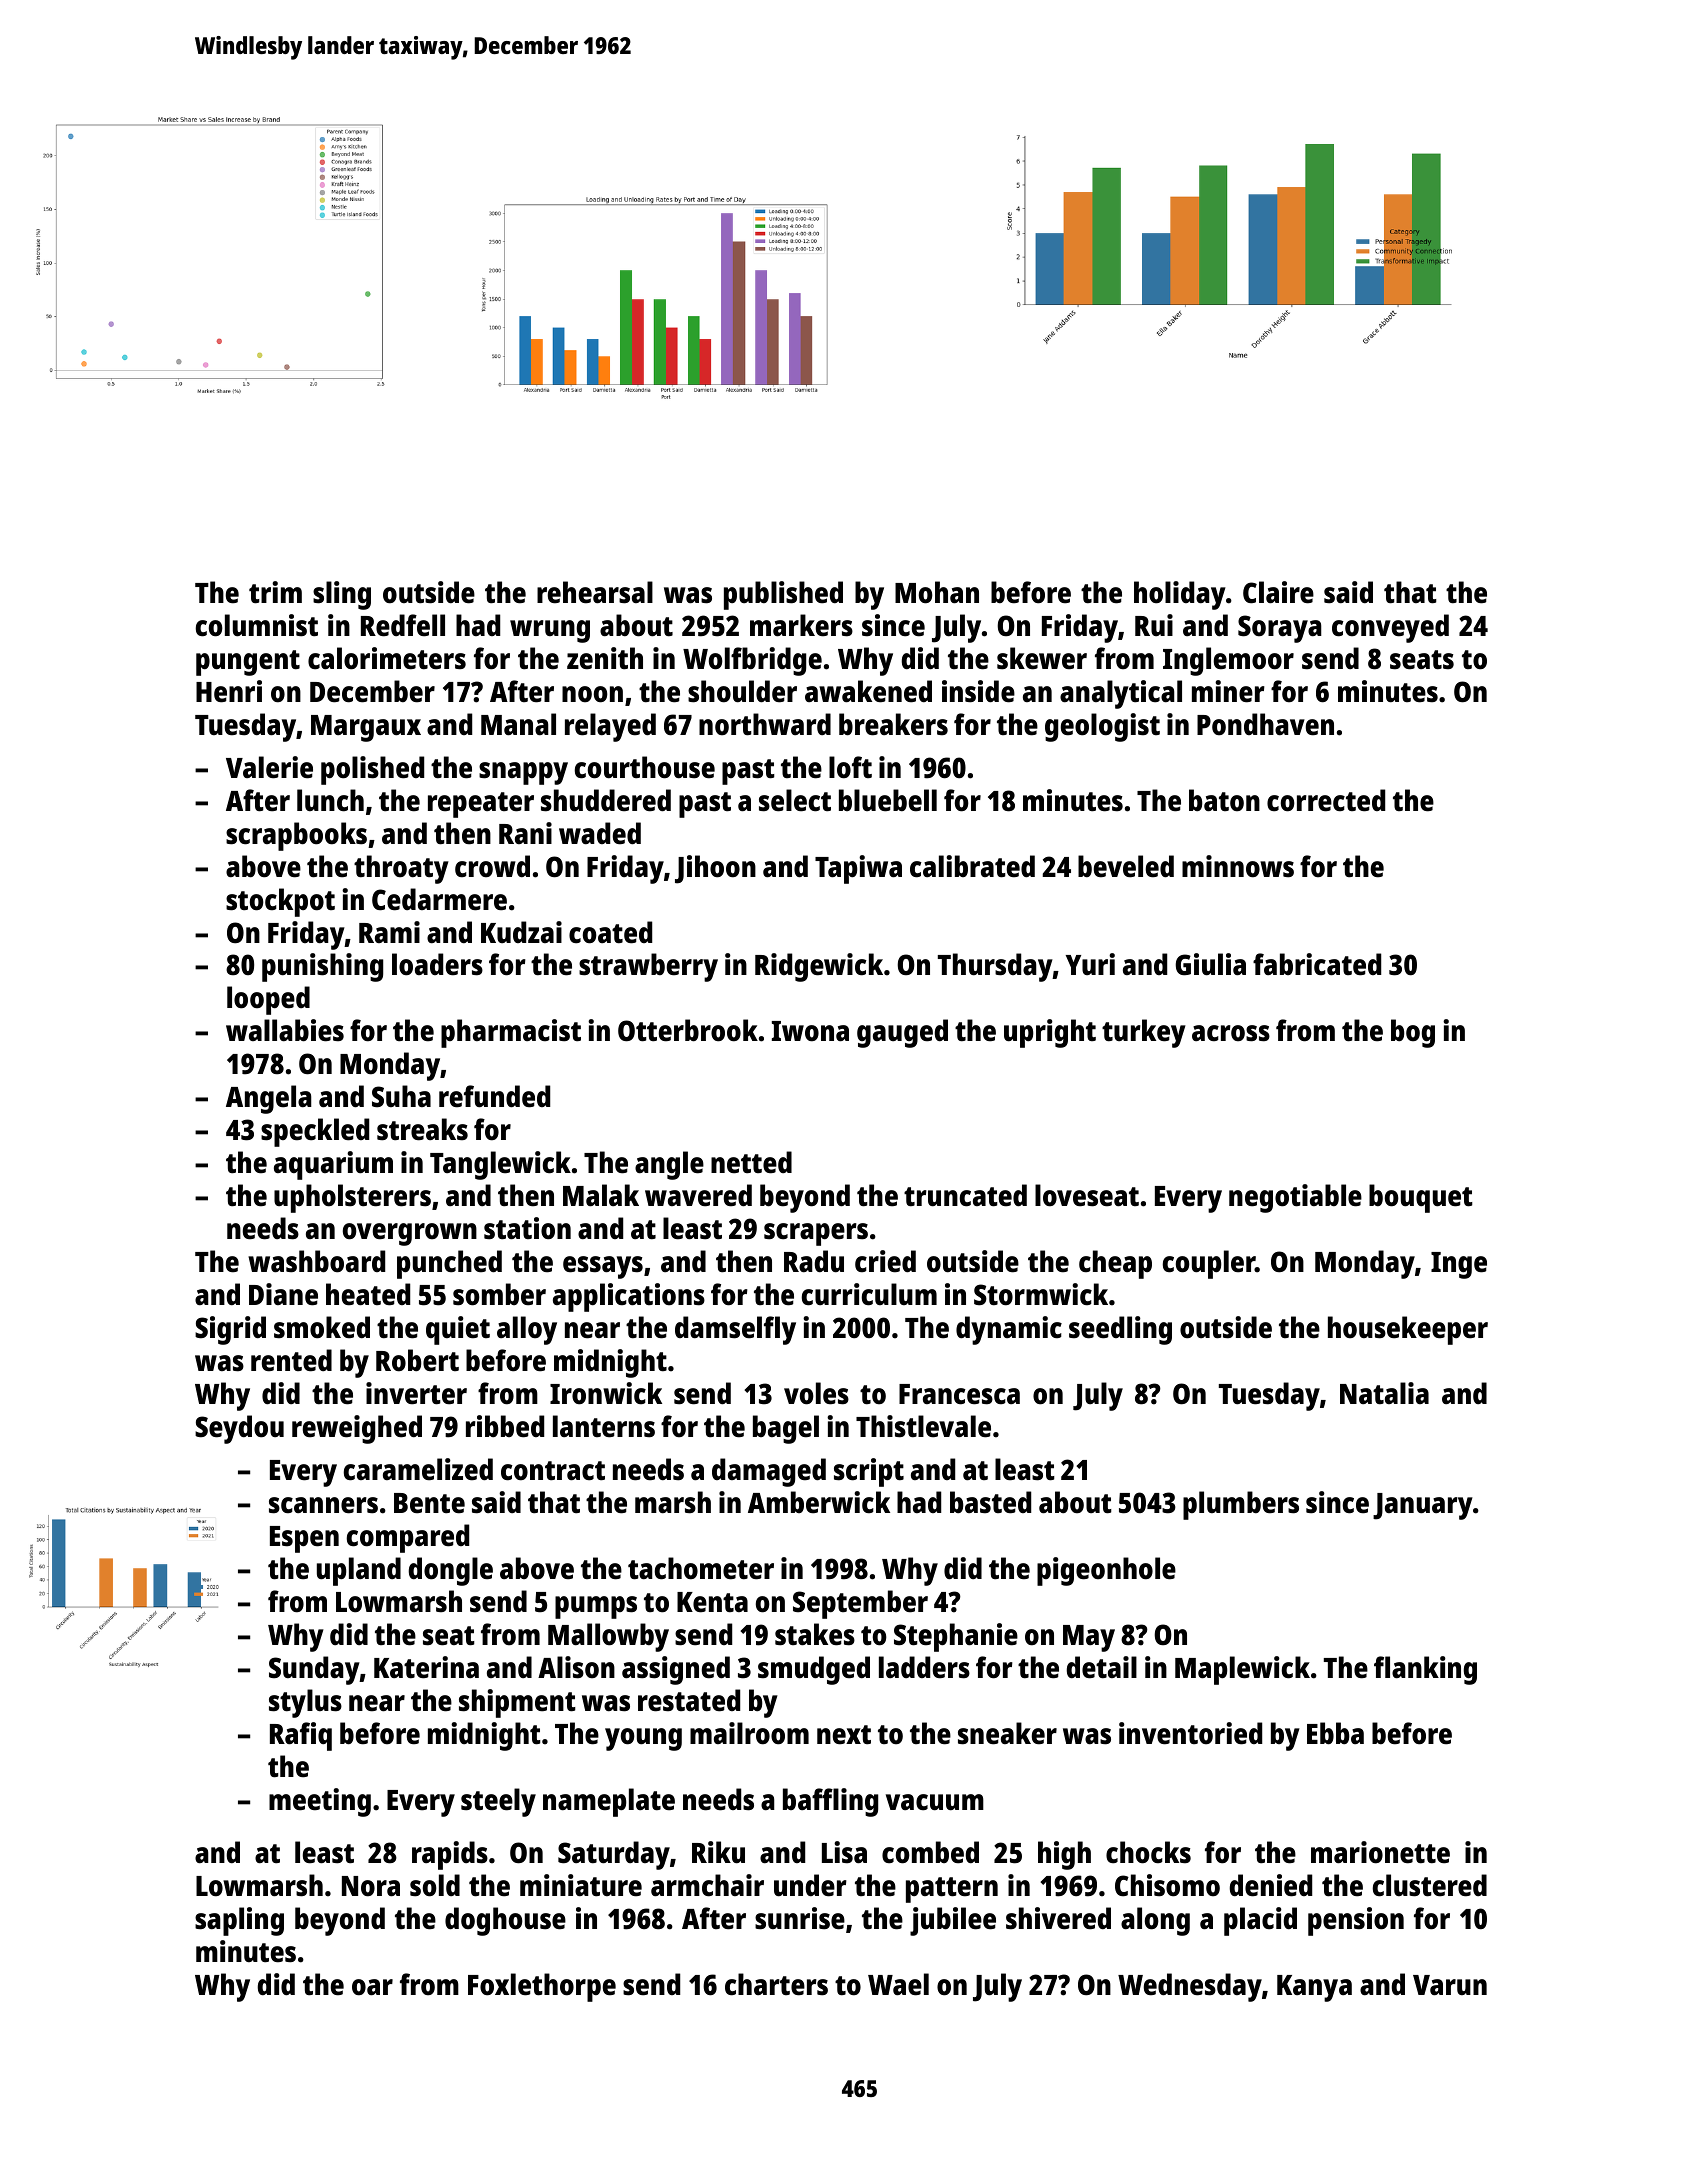 The height and width of the screenshot is (2178, 1683). I want to click on Bente, so click(429, 1503).
